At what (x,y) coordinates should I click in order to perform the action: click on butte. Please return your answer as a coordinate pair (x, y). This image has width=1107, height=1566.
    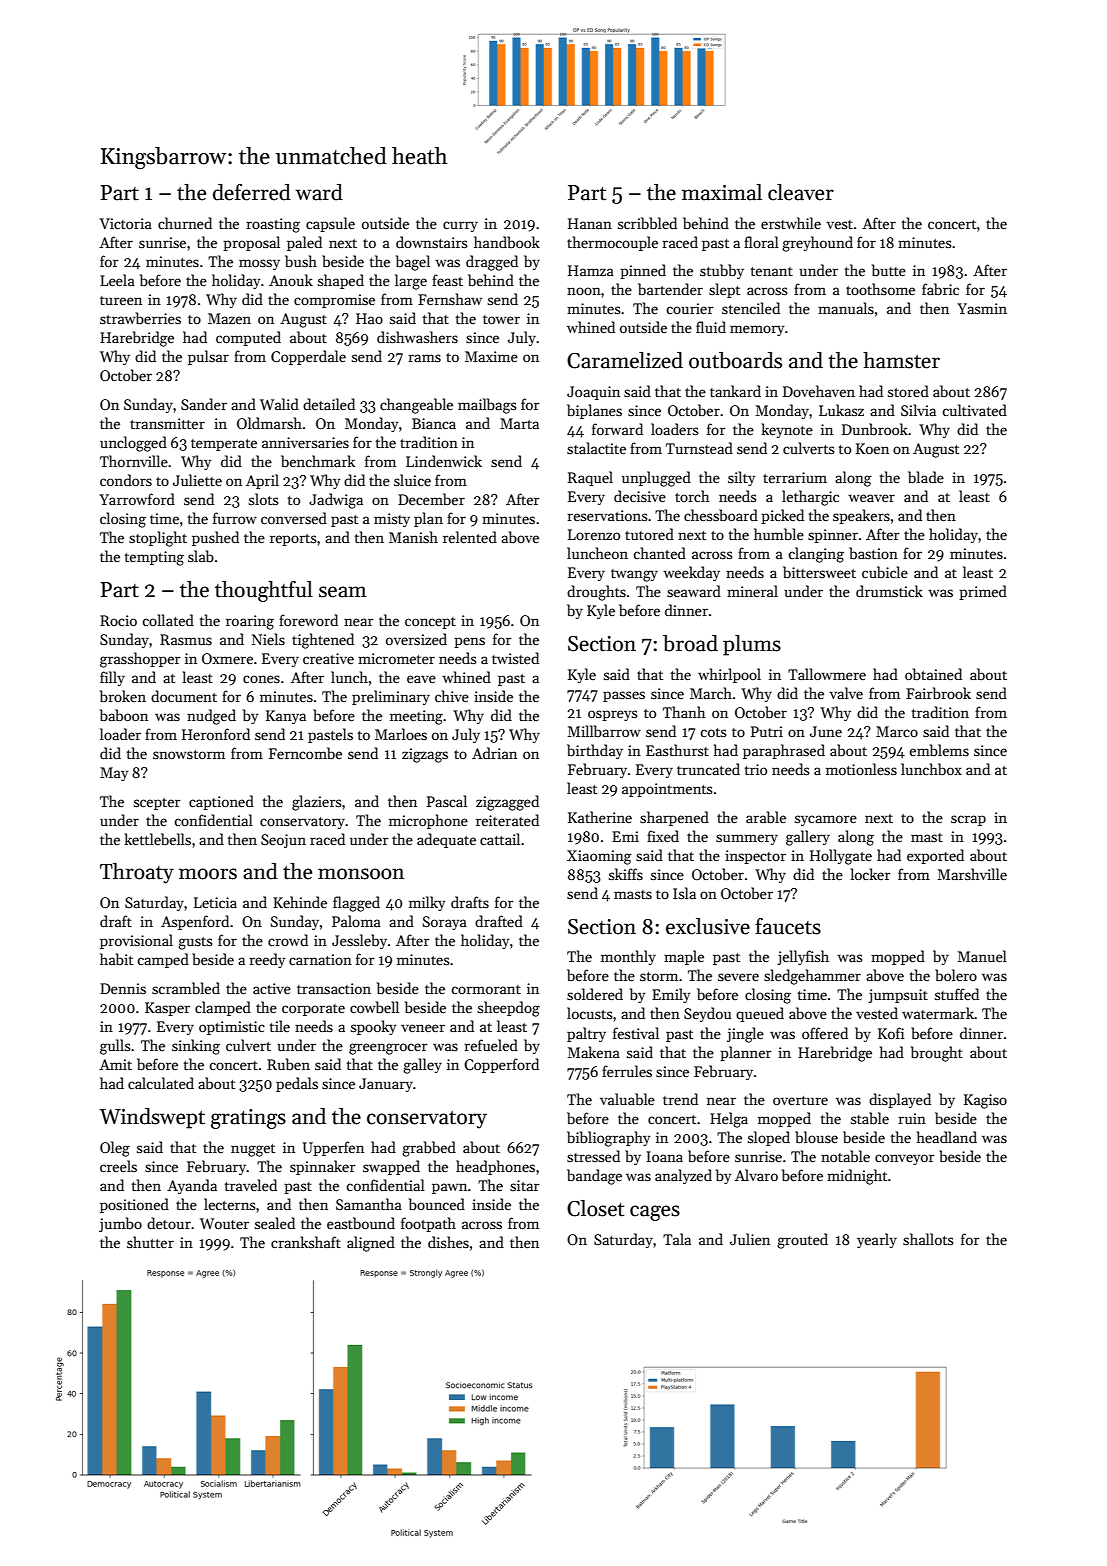
    Looking at the image, I should click on (889, 270).
